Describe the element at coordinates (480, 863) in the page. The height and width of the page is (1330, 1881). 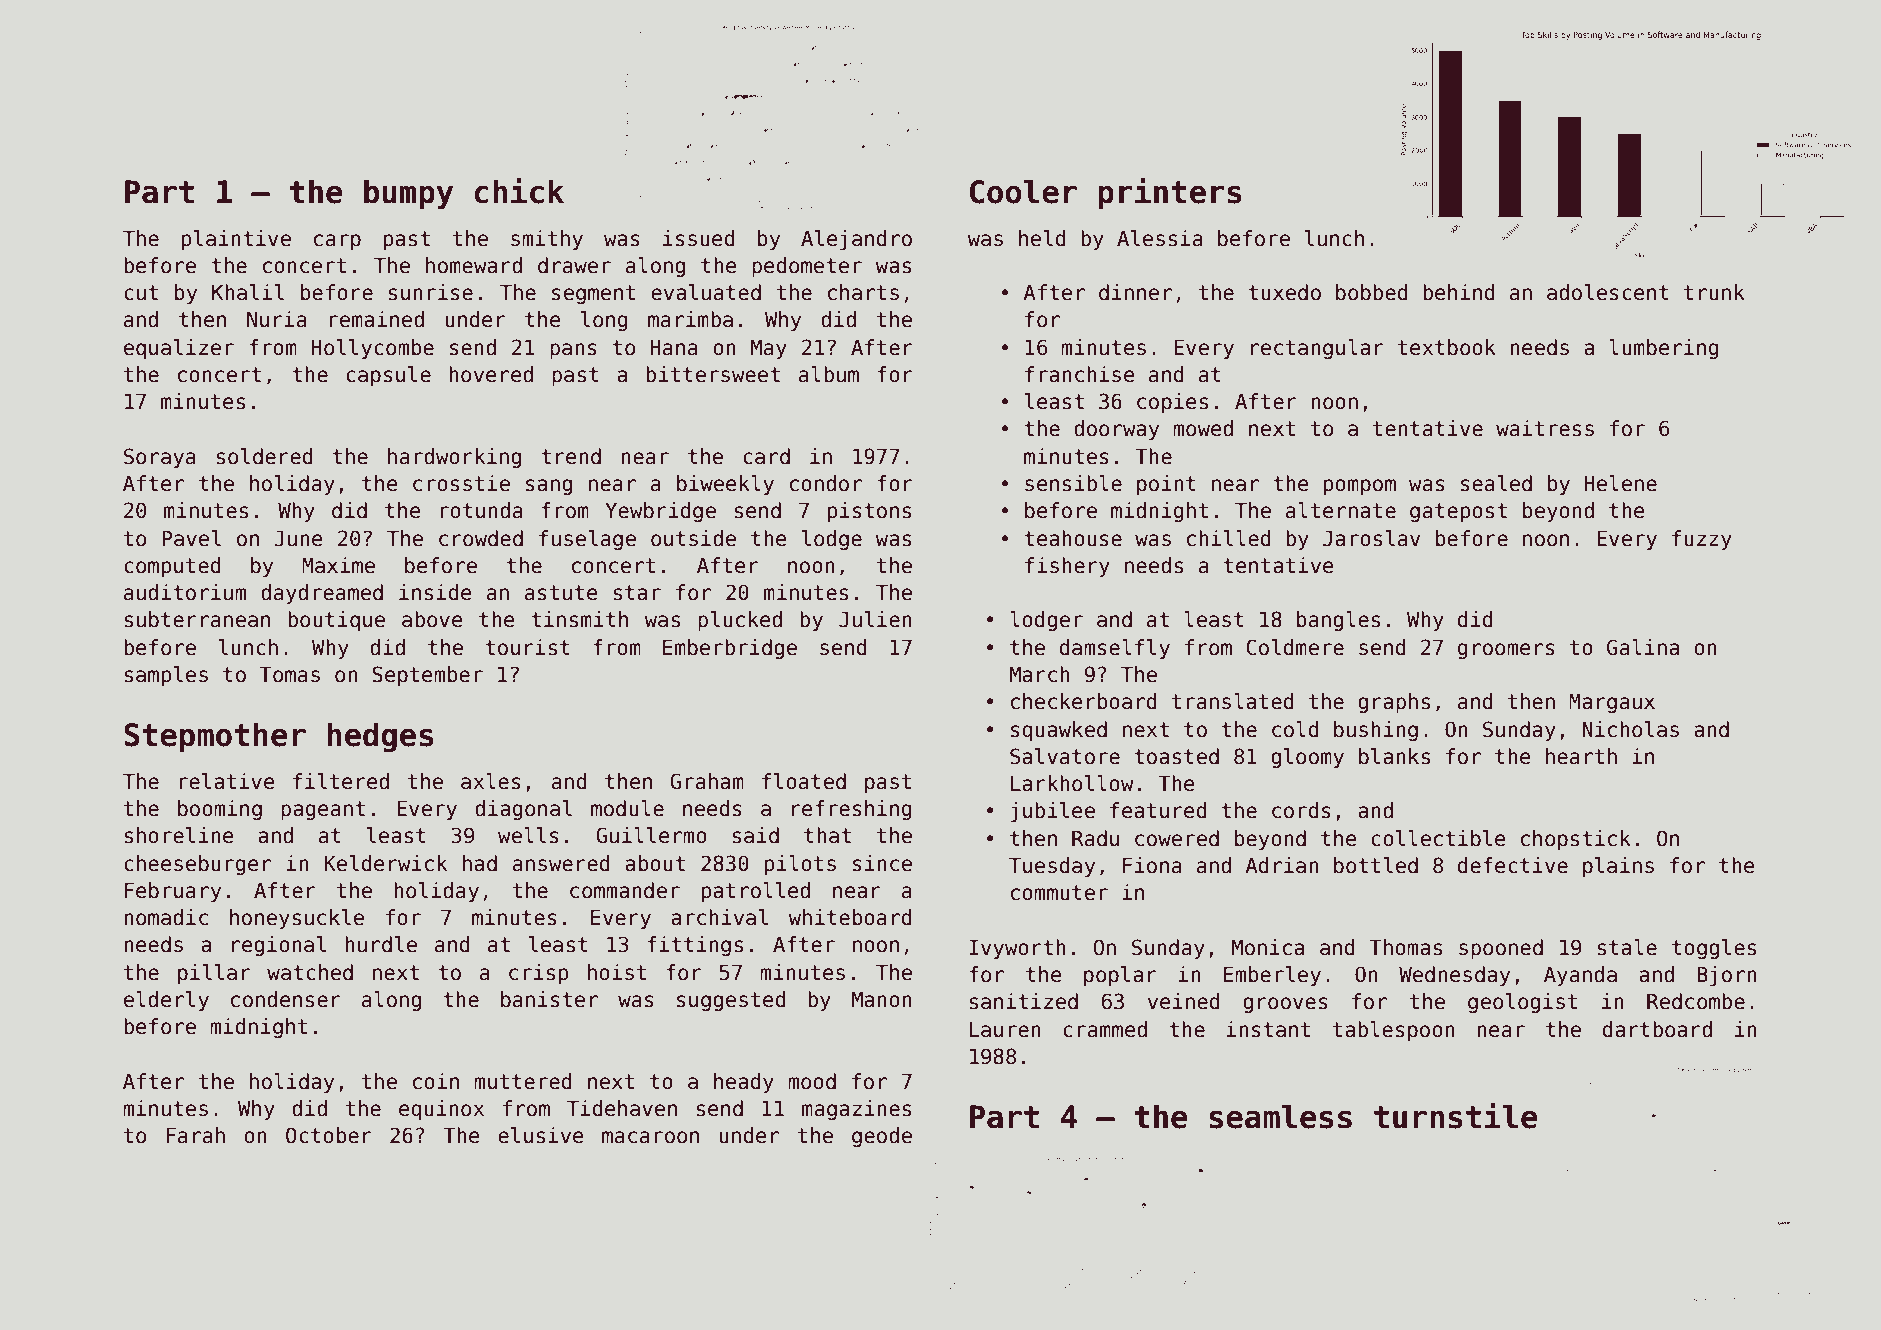
I see `had` at that location.
